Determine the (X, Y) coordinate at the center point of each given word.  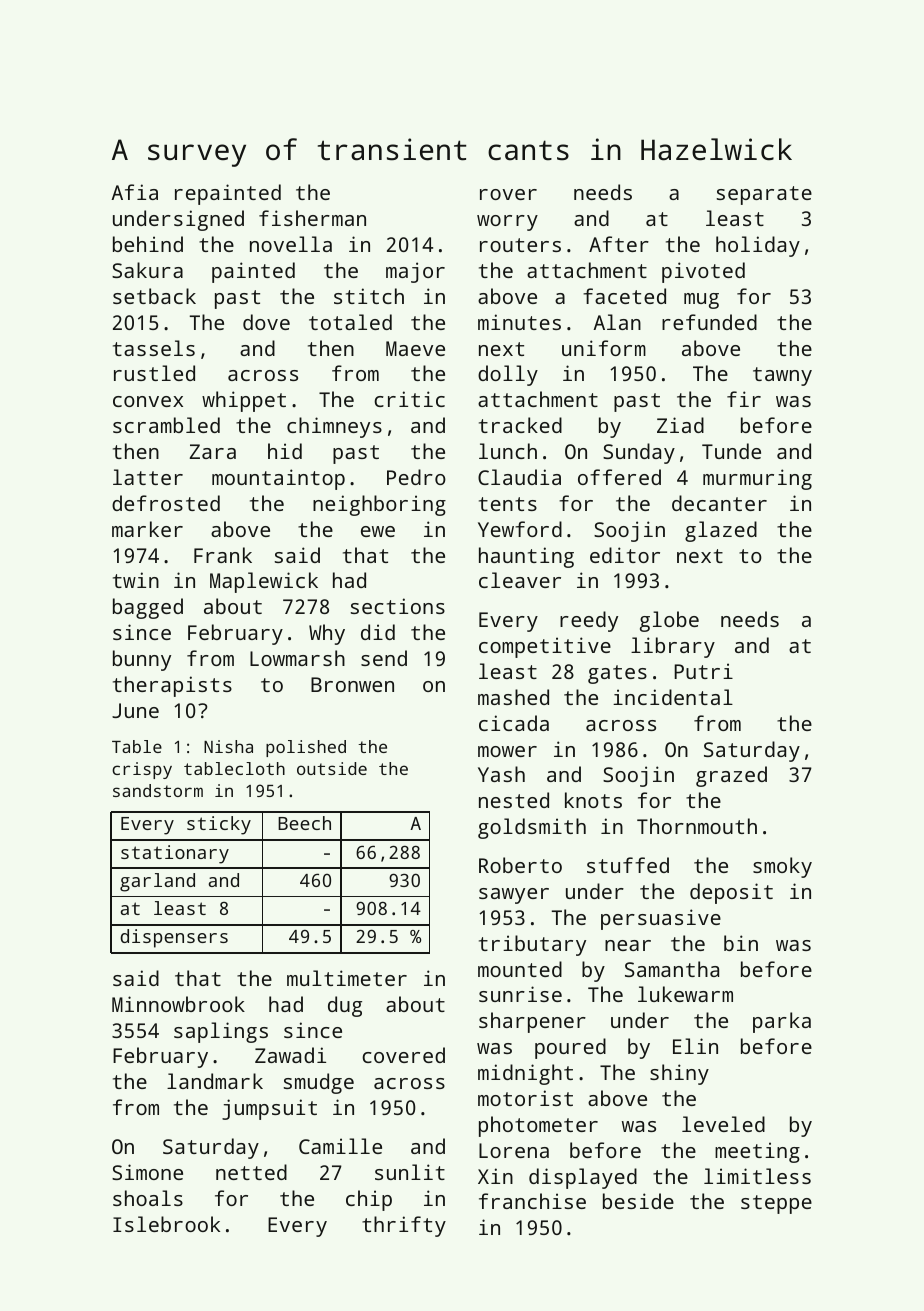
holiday (758, 246)
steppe (776, 1204)
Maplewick (264, 582)
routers (520, 245)
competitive (545, 647)
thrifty (404, 1226)
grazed (731, 776)
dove (266, 322)
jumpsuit (269, 1109)
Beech (304, 823)
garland (157, 882)
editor (625, 555)
